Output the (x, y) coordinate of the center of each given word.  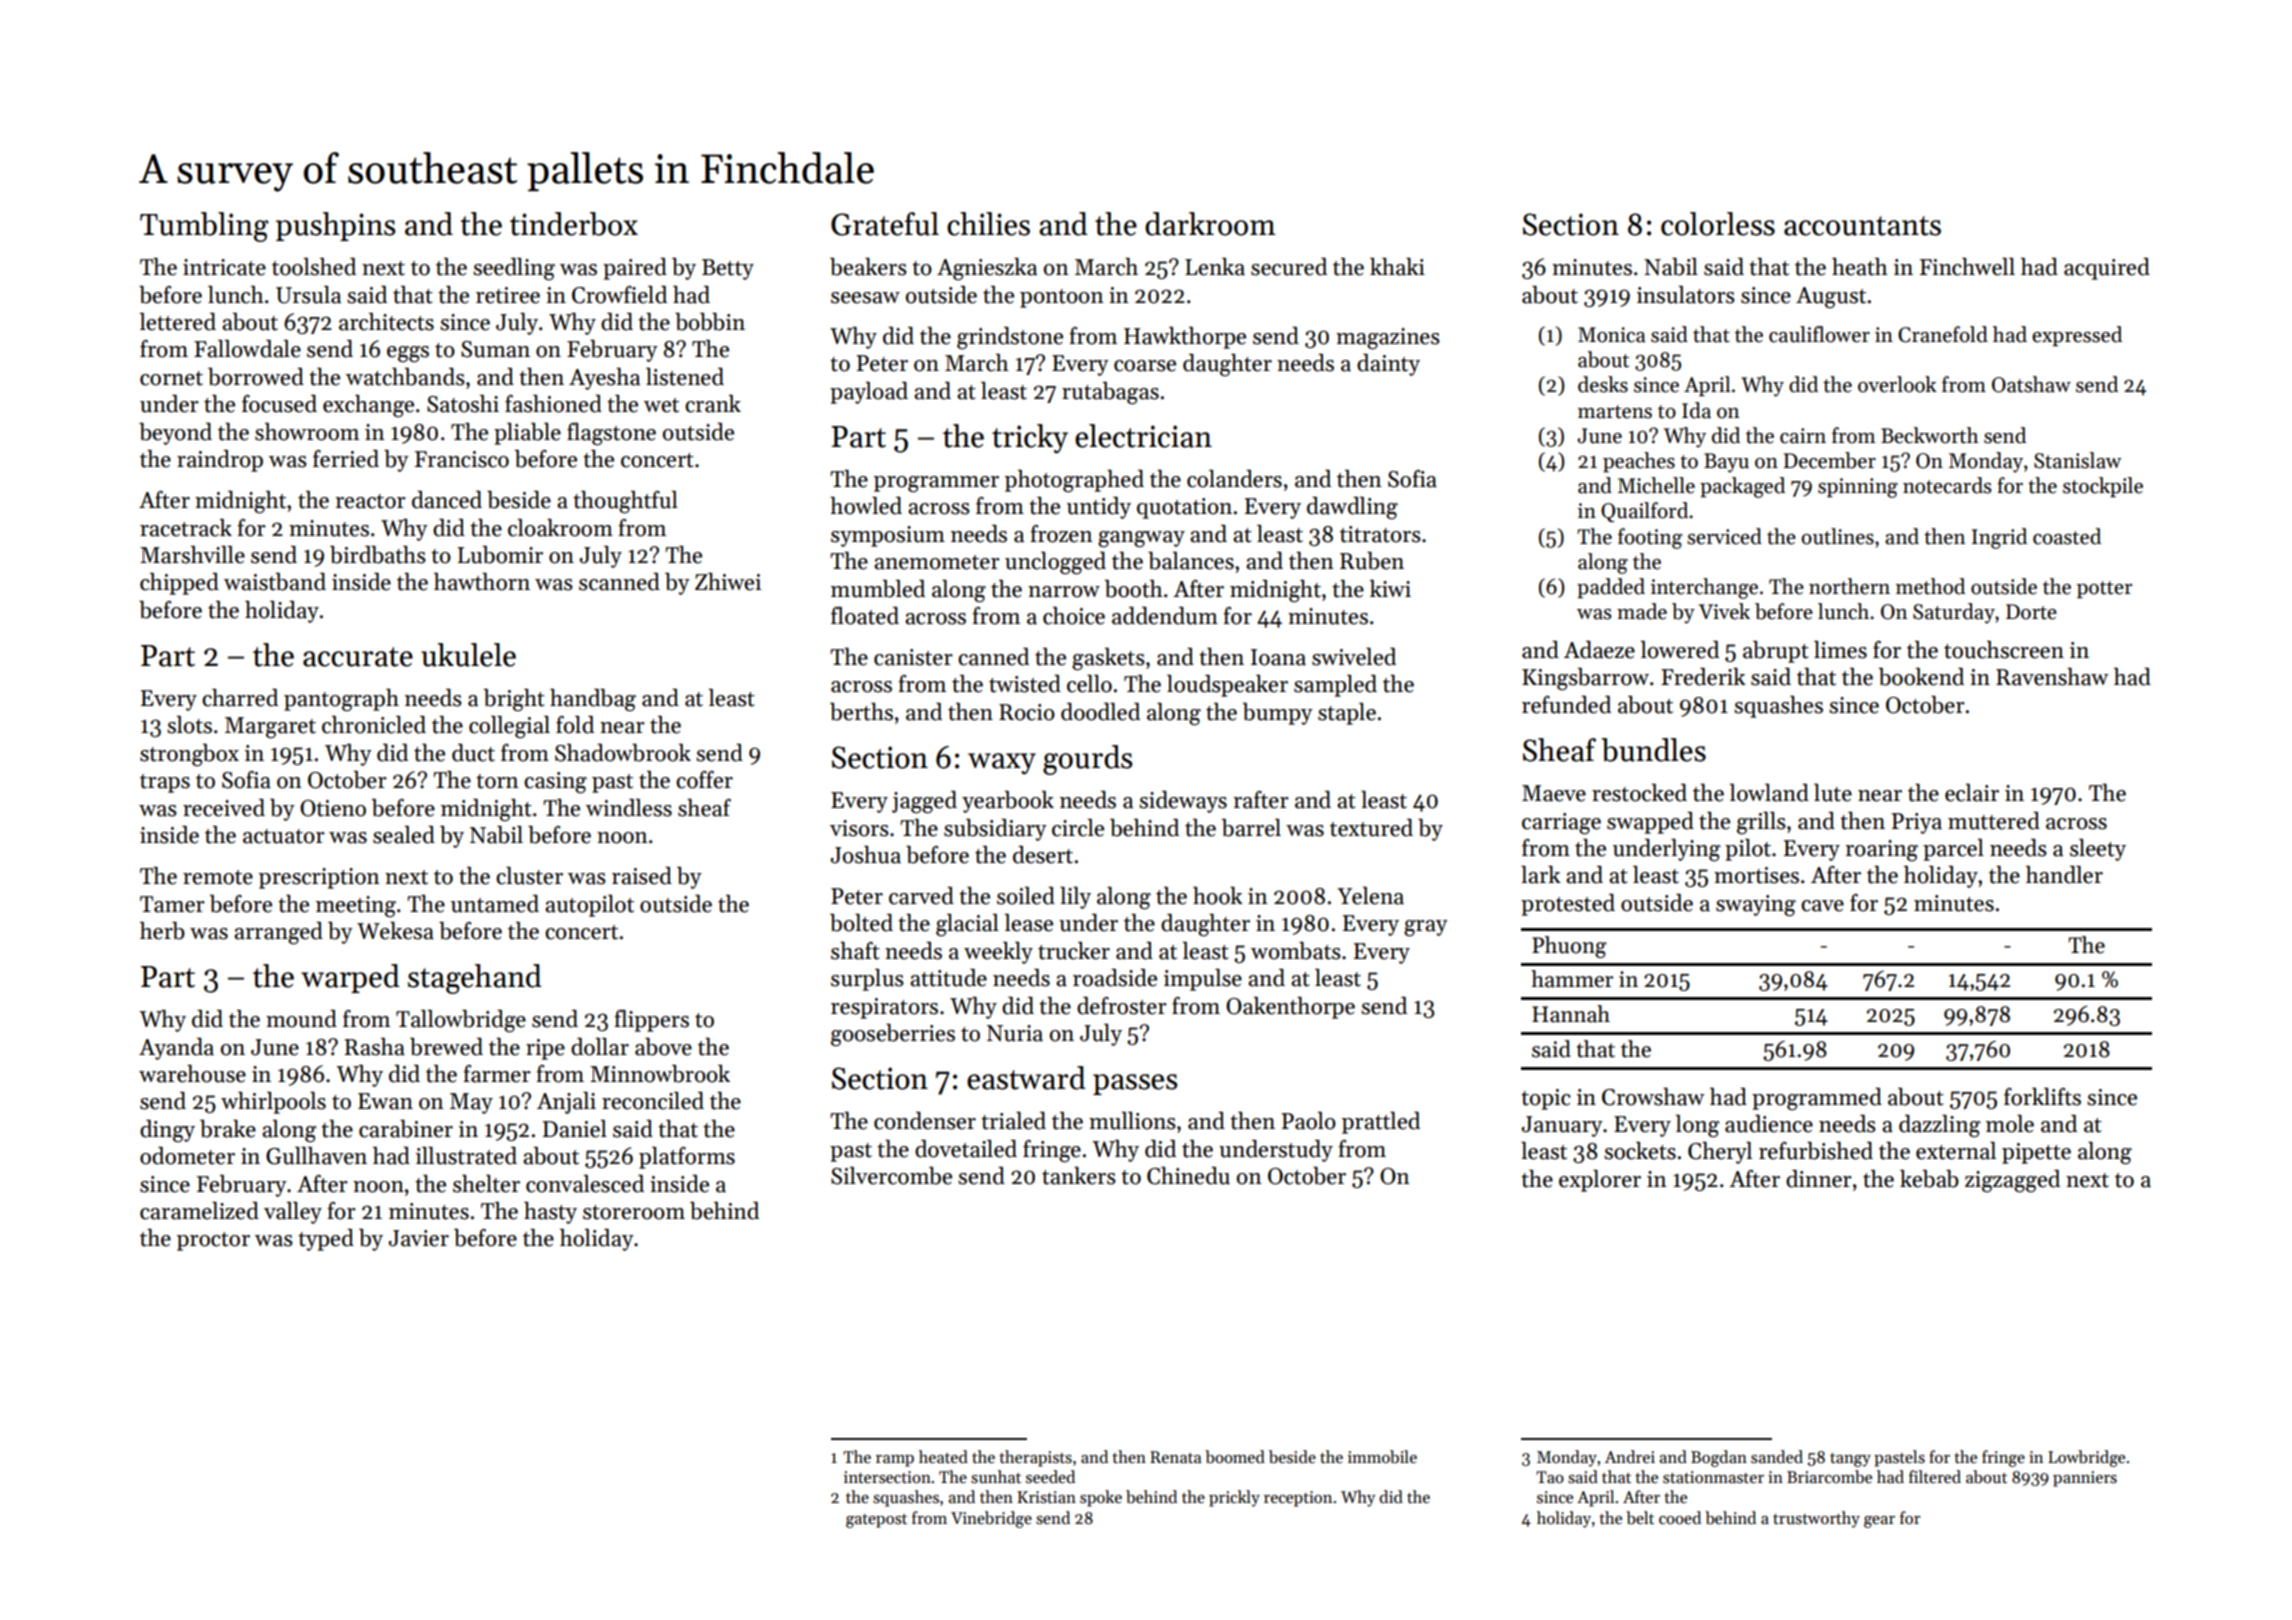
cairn (1803, 436)
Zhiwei (728, 582)
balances (1191, 561)
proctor (213, 1241)
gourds (1088, 760)
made (1642, 611)
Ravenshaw (2052, 677)
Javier (419, 1238)
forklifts (2042, 1097)
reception (1298, 1499)
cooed (1680, 1518)
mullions (1132, 1121)
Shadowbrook (623, 753)
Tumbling (204, 227)
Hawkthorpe (1185, 338)
